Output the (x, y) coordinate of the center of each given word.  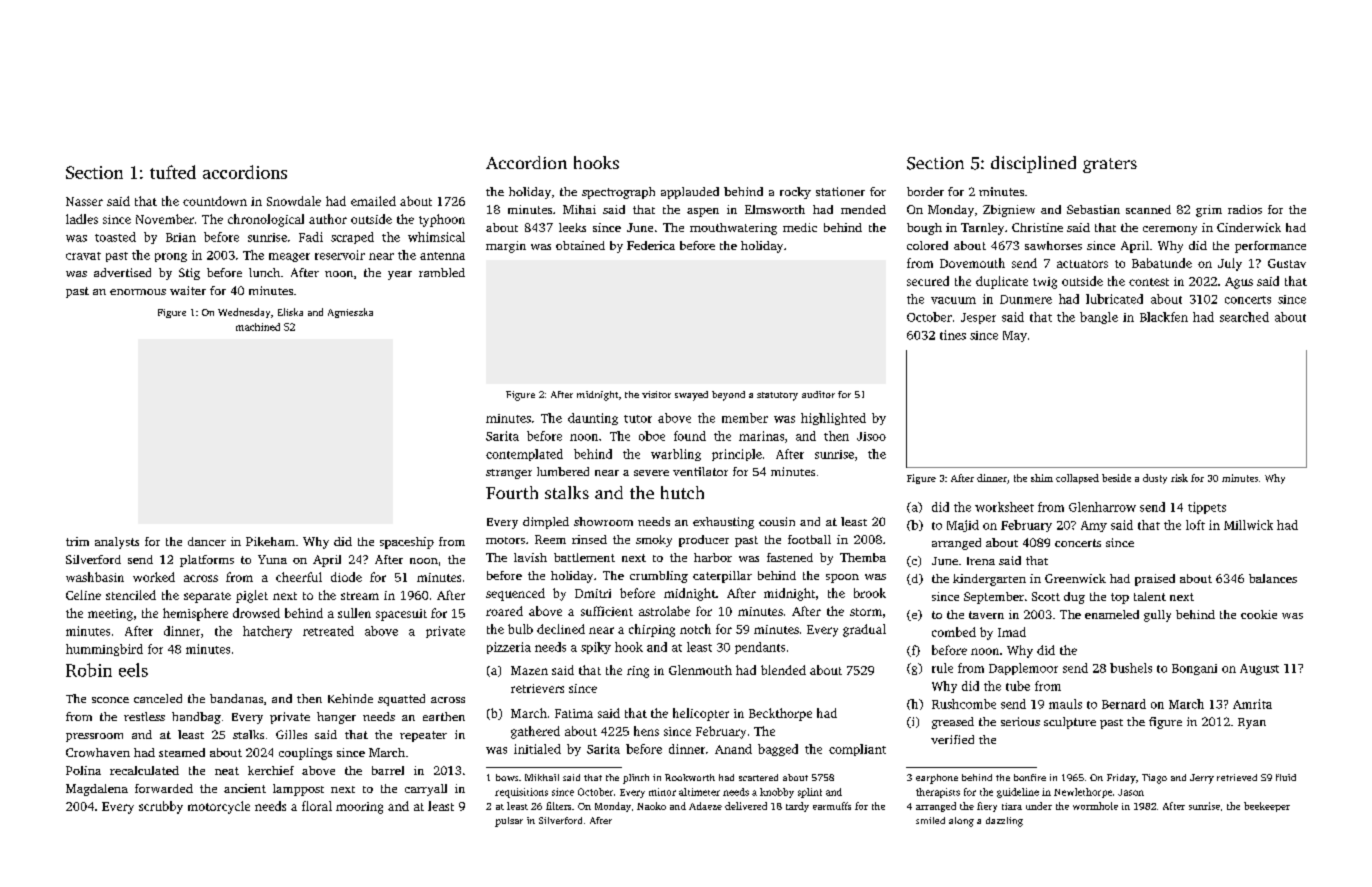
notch (695, 629)
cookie (1259, 614)
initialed (537, 749)
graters (1110, 165)
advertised (122, 272)
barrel (388, 770)
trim (77, 541)
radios (1245, 209)
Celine (83, 595)
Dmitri (593, 593)
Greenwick (1075, 578)
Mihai (579, 209)
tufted (173, 172)
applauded (690, 193)
